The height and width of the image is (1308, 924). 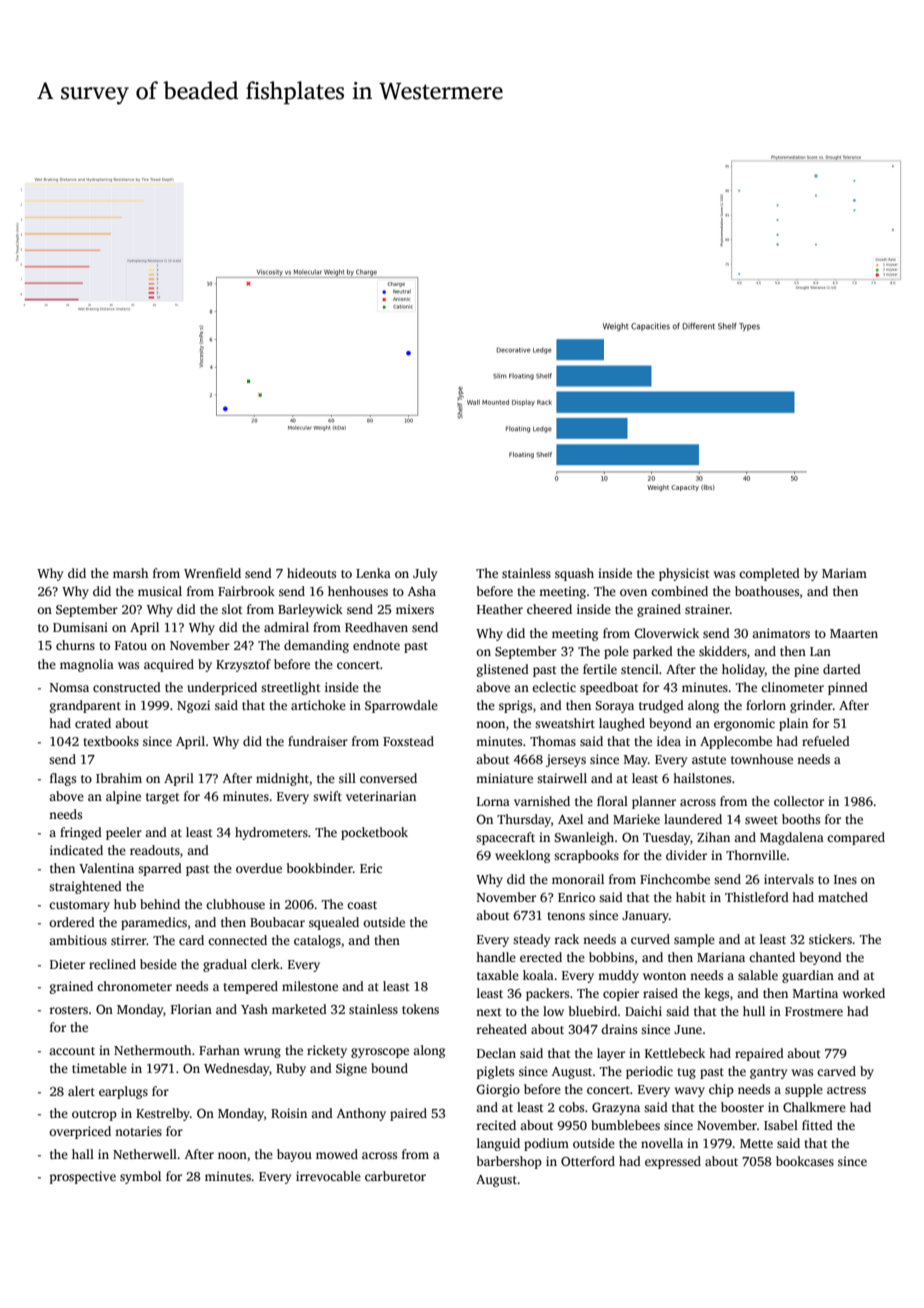 I want to click on target, so click(x=163, y=798).
